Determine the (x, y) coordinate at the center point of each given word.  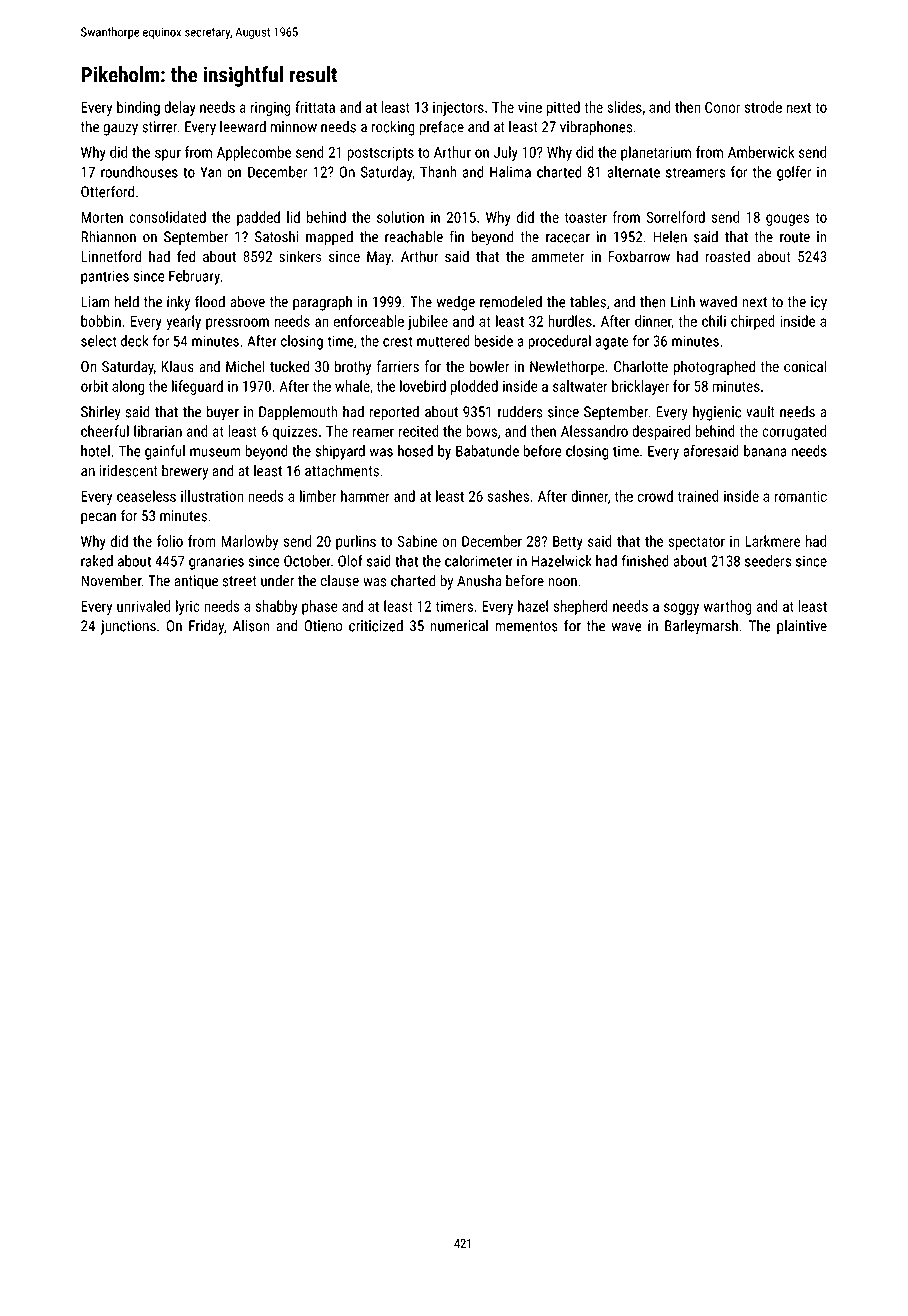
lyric (188, 607)
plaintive (802, 626)
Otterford (107, 191)
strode (763, 107)
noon (562, 582)
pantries (105, 277)
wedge (456, 303)
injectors (458, 109)
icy (819, 303)
